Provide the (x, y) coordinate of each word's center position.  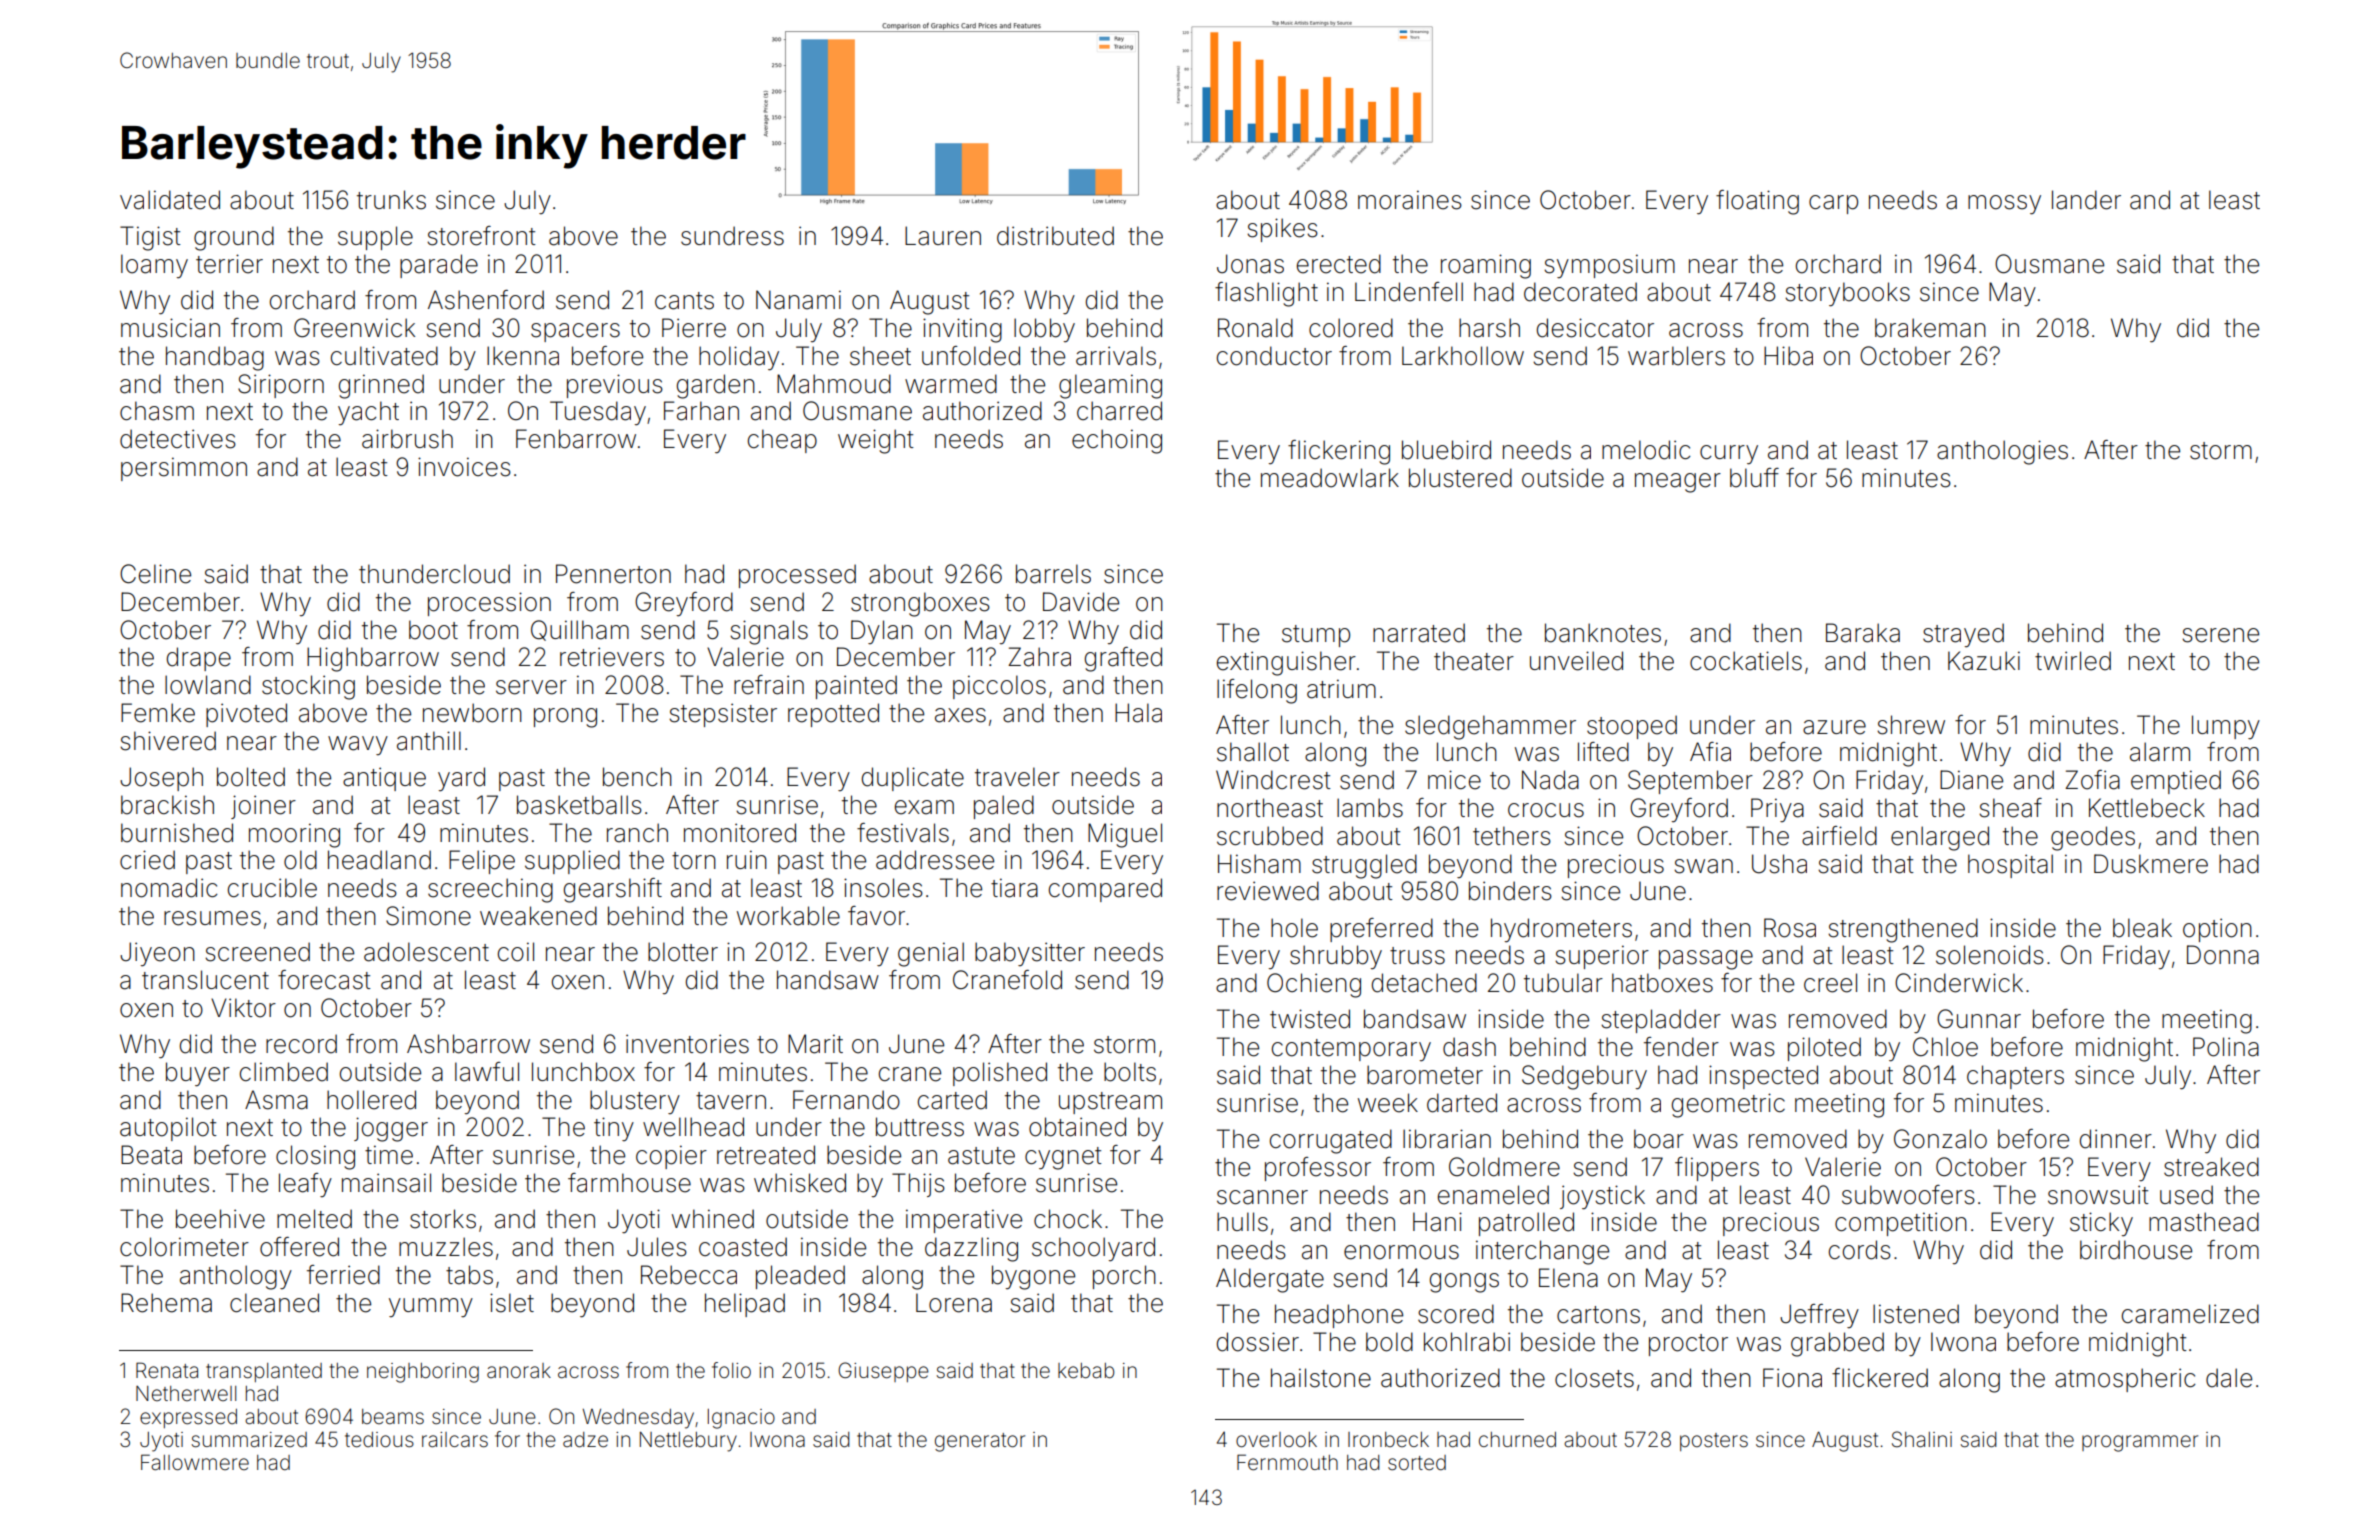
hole (1294, 928)
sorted (1417, 1463)
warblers (1676, 356)
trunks (391, 200)
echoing (1117, 441)
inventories (687, 1044)
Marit (815, 1044)
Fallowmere (195, 1462)
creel (1830, 983)
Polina (2226, 1047)
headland (379, 860)
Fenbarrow (576, 439)
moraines (1410, 200)
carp (1833, 204)
